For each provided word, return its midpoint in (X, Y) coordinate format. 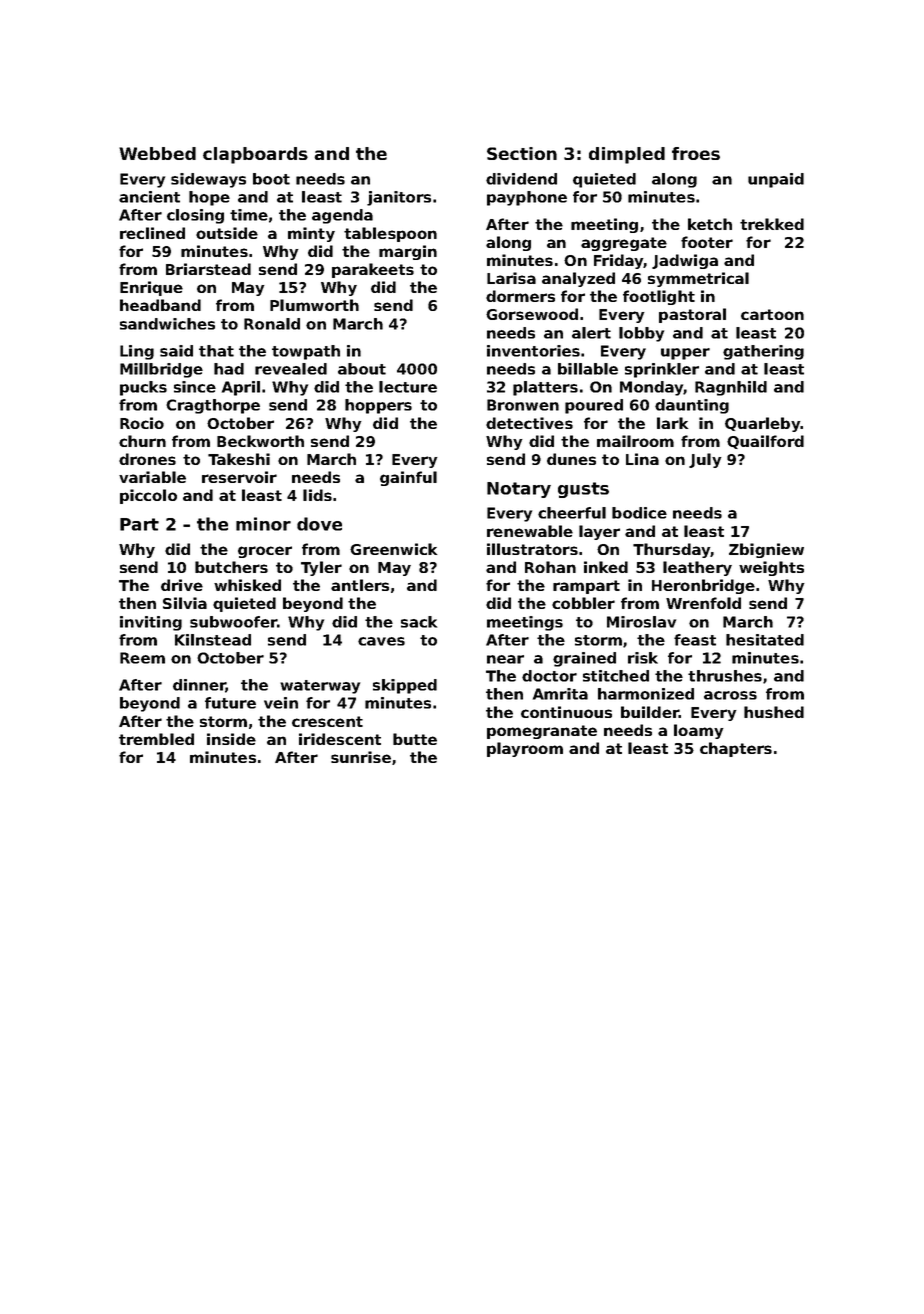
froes (696, 153)
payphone (527, 198)
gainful (408, 478)
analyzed (578, 279)
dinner (199, 686)
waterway (320, 687)
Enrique (151, 288)
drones (147, 459)
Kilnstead (213, 640)
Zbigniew (766, 550)
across (730, 695)
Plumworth (314, 305)
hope (209, 198)
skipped (405, 686)
